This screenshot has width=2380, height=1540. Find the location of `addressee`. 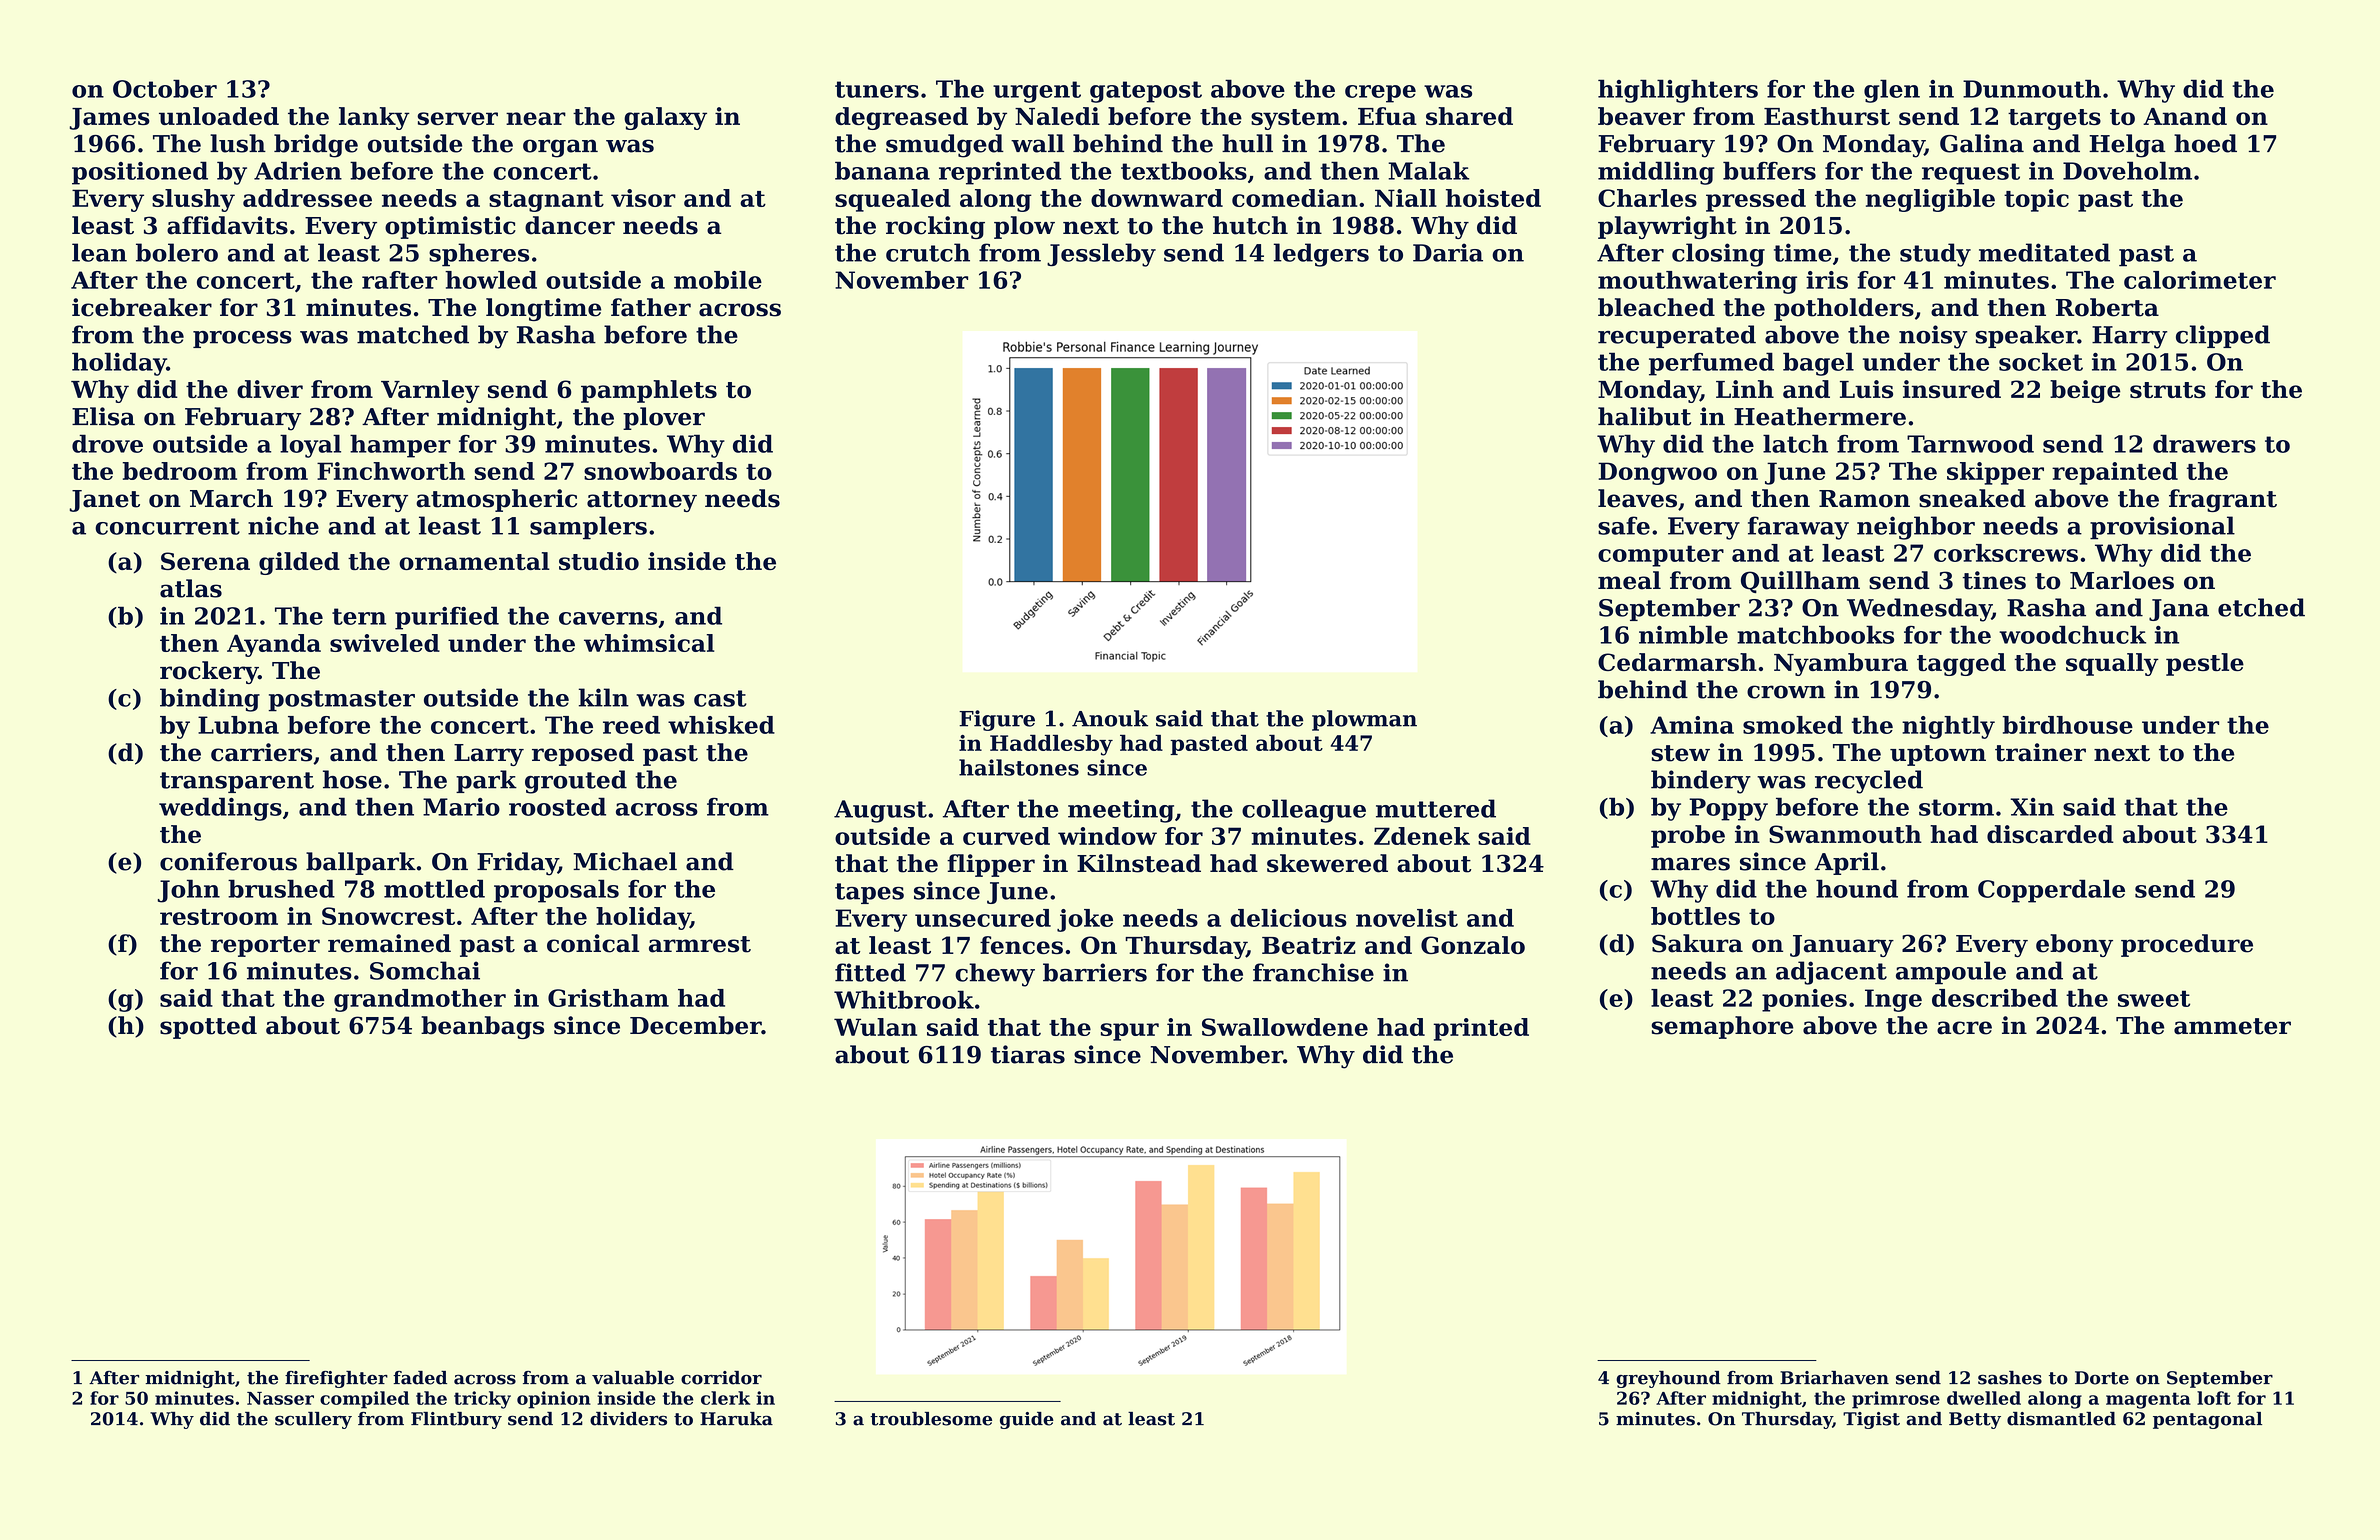

addressee is located at coordinates (307, 198).
